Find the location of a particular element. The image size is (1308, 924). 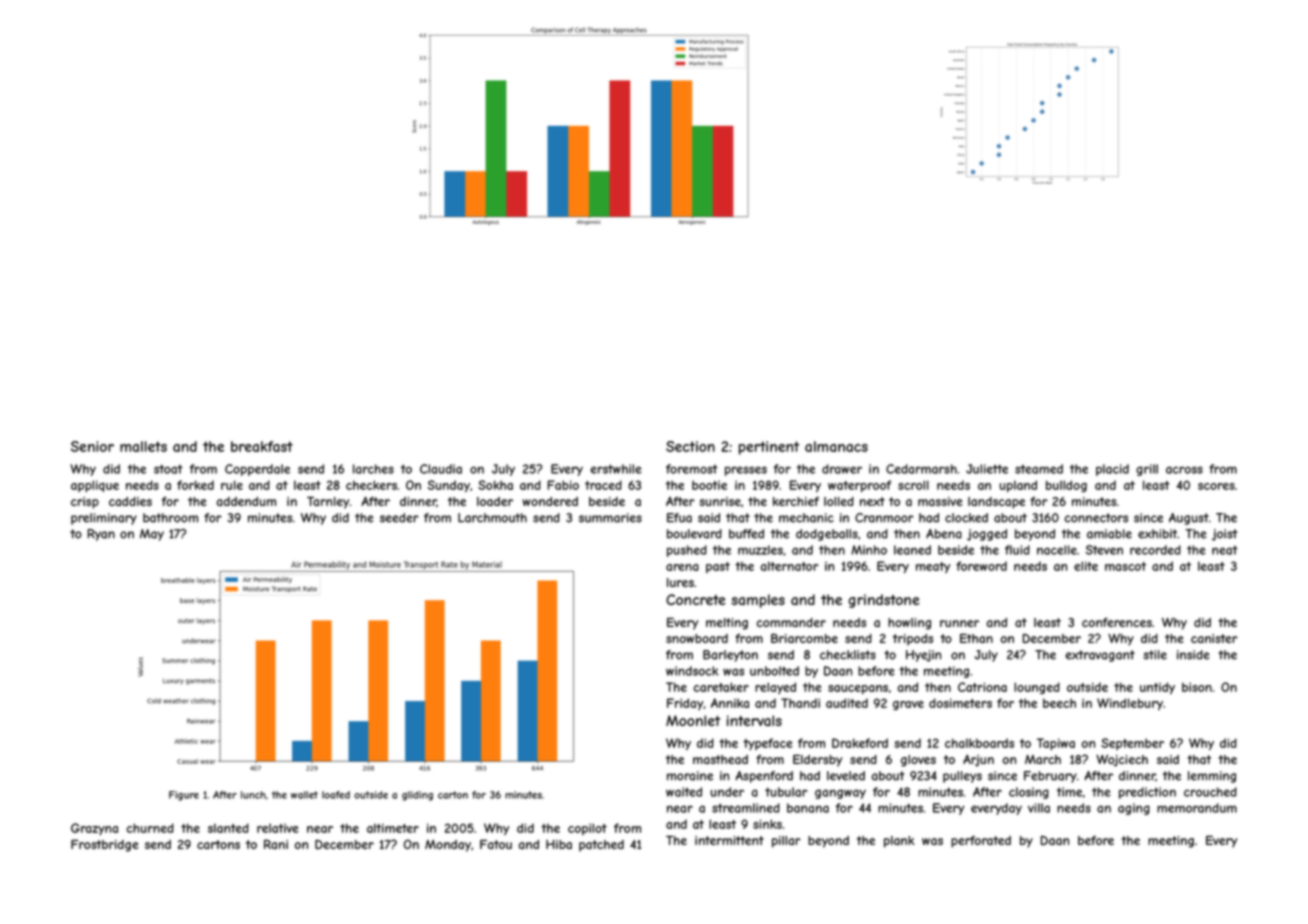

lunch is located at coordinates (253, 795).
